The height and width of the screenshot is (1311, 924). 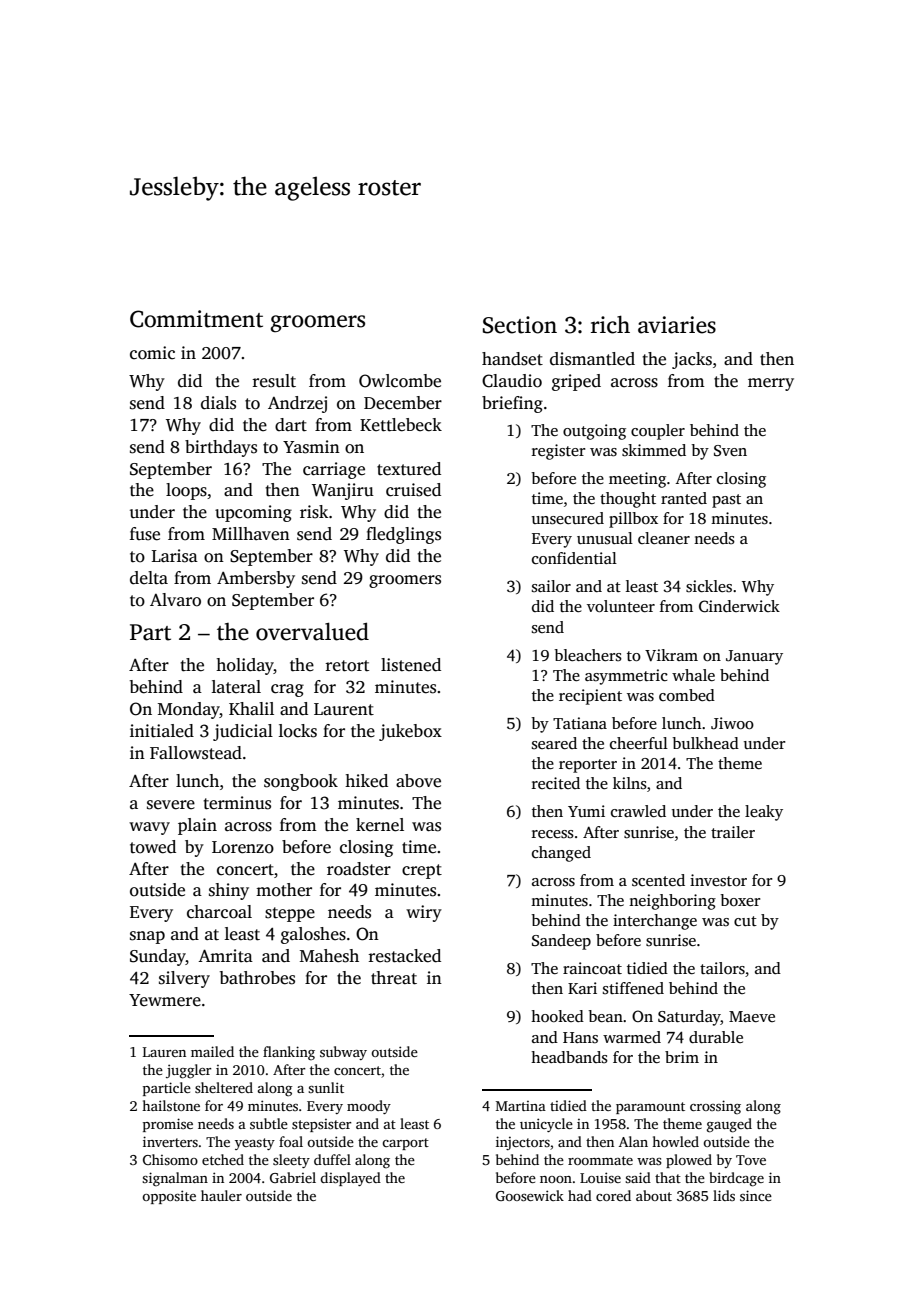 What do you see at coordinates (730, 451) in the screenshot?
I see `Sven` at bounding box center [730, 451].
